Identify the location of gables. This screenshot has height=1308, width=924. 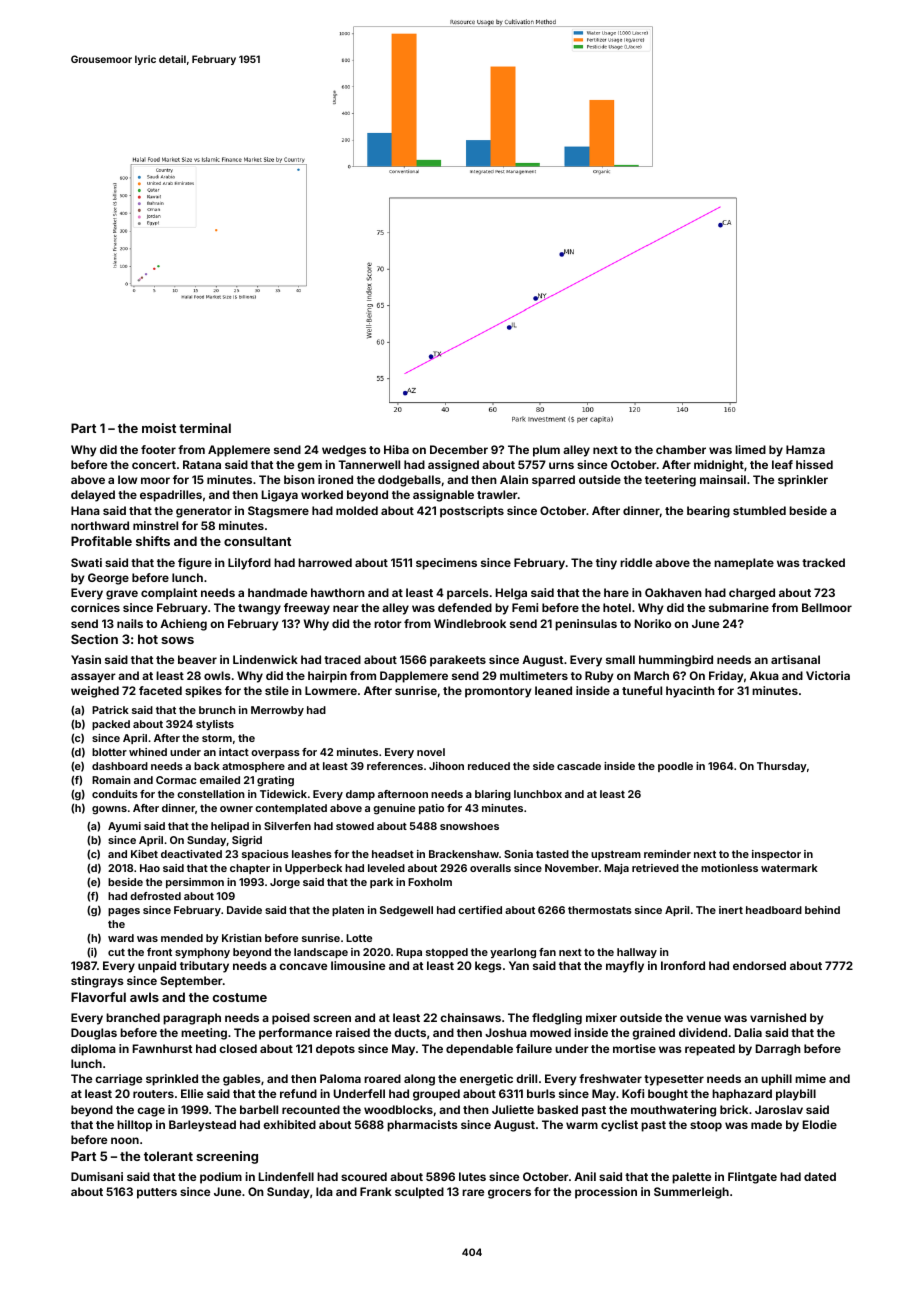
(242, 1080).
